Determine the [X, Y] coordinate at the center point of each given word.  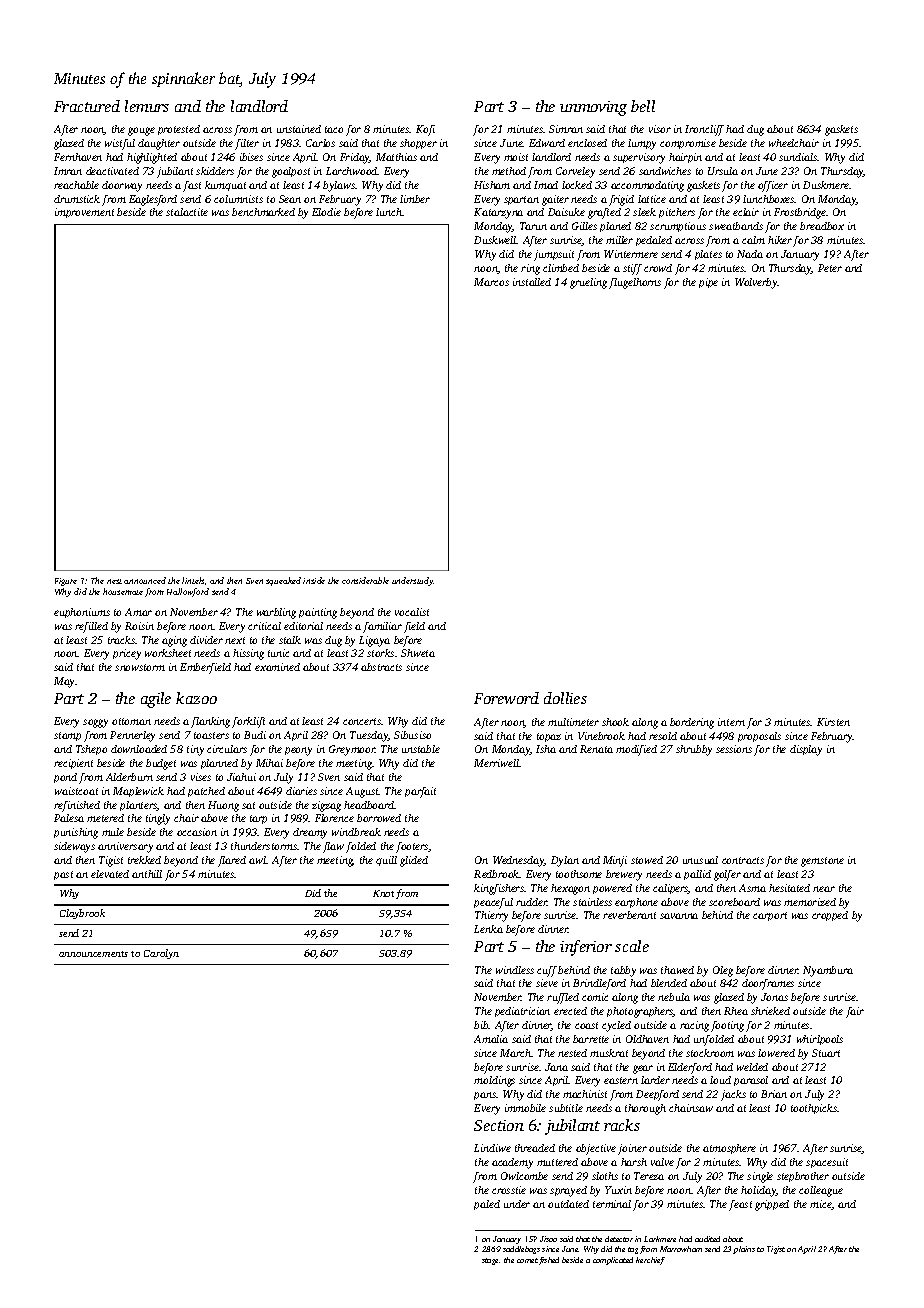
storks [380, 653]
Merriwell [497, 763]
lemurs [147, 106]
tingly [158, 819]
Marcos [491, 282]
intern [731, 722]
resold [663, 736]
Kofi [425, 130]
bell [643, 106]
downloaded [139, 749]
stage [490, 1261]
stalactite [187, 212]
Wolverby [756, 283]
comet [527, 1260]
